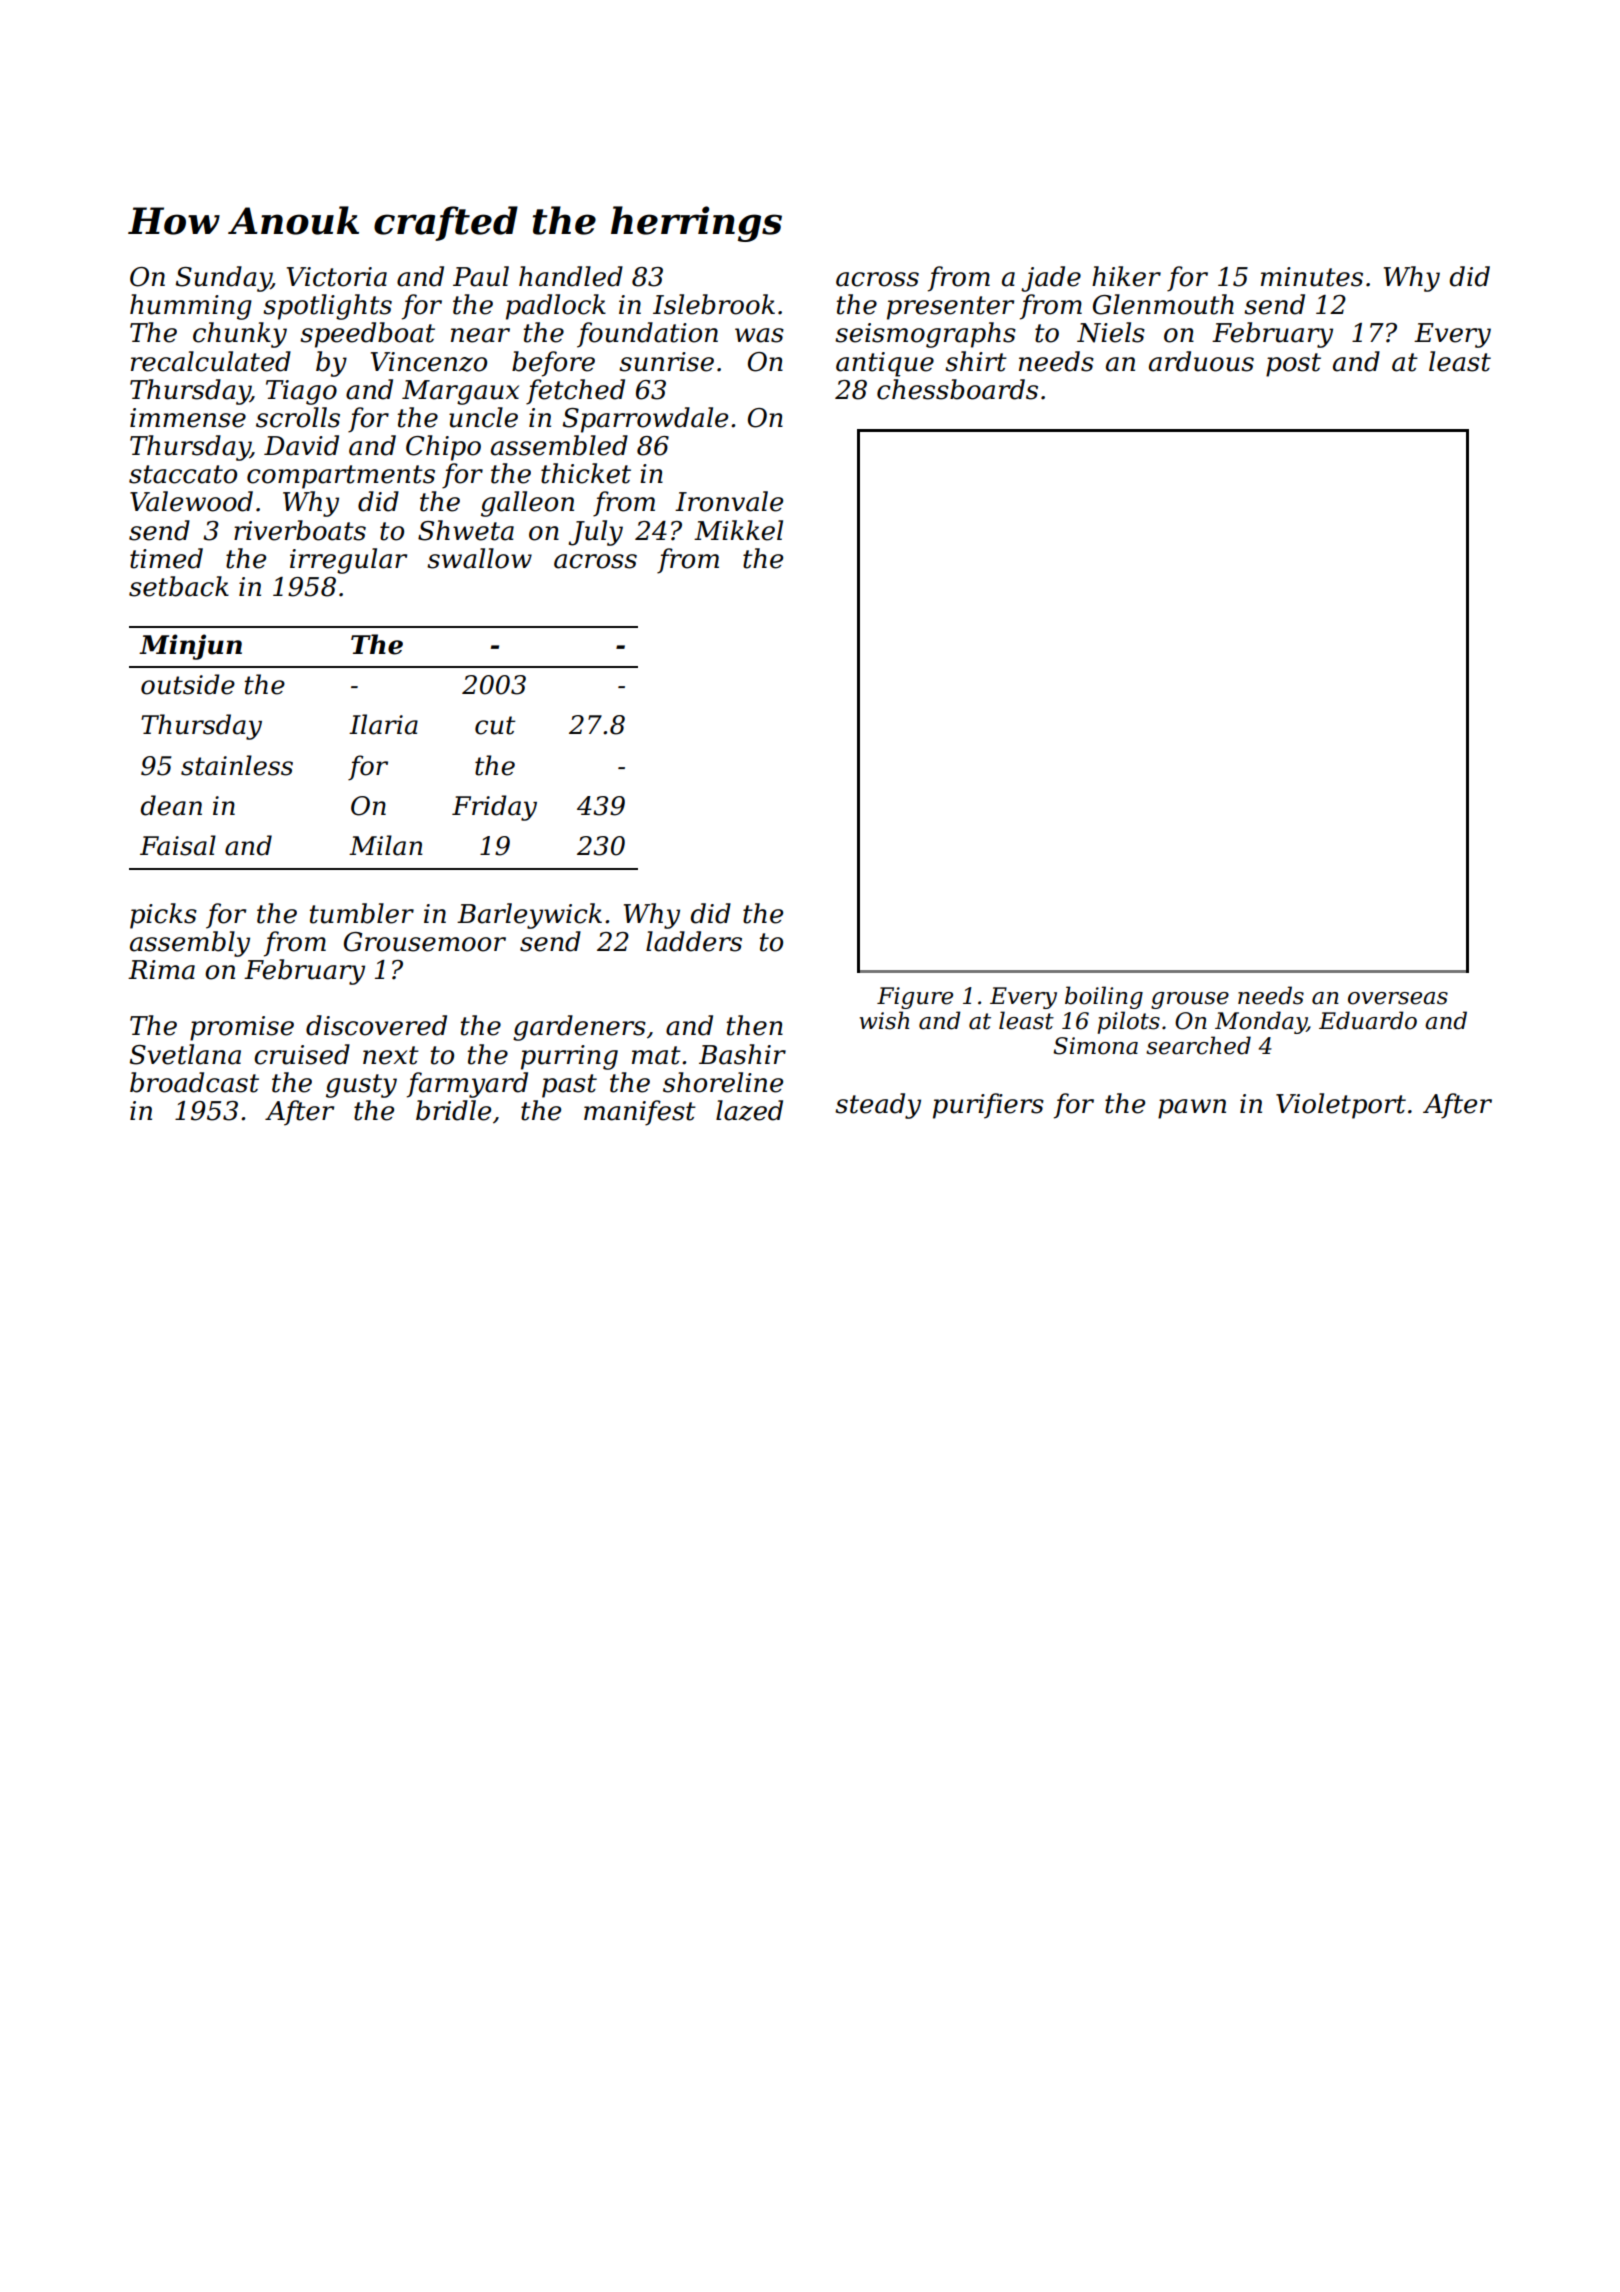 This screenshot has height=2292, width=1620. Describe the element at coordinates (1201, 361) in the screenshot. I see `arduous` at that location.
